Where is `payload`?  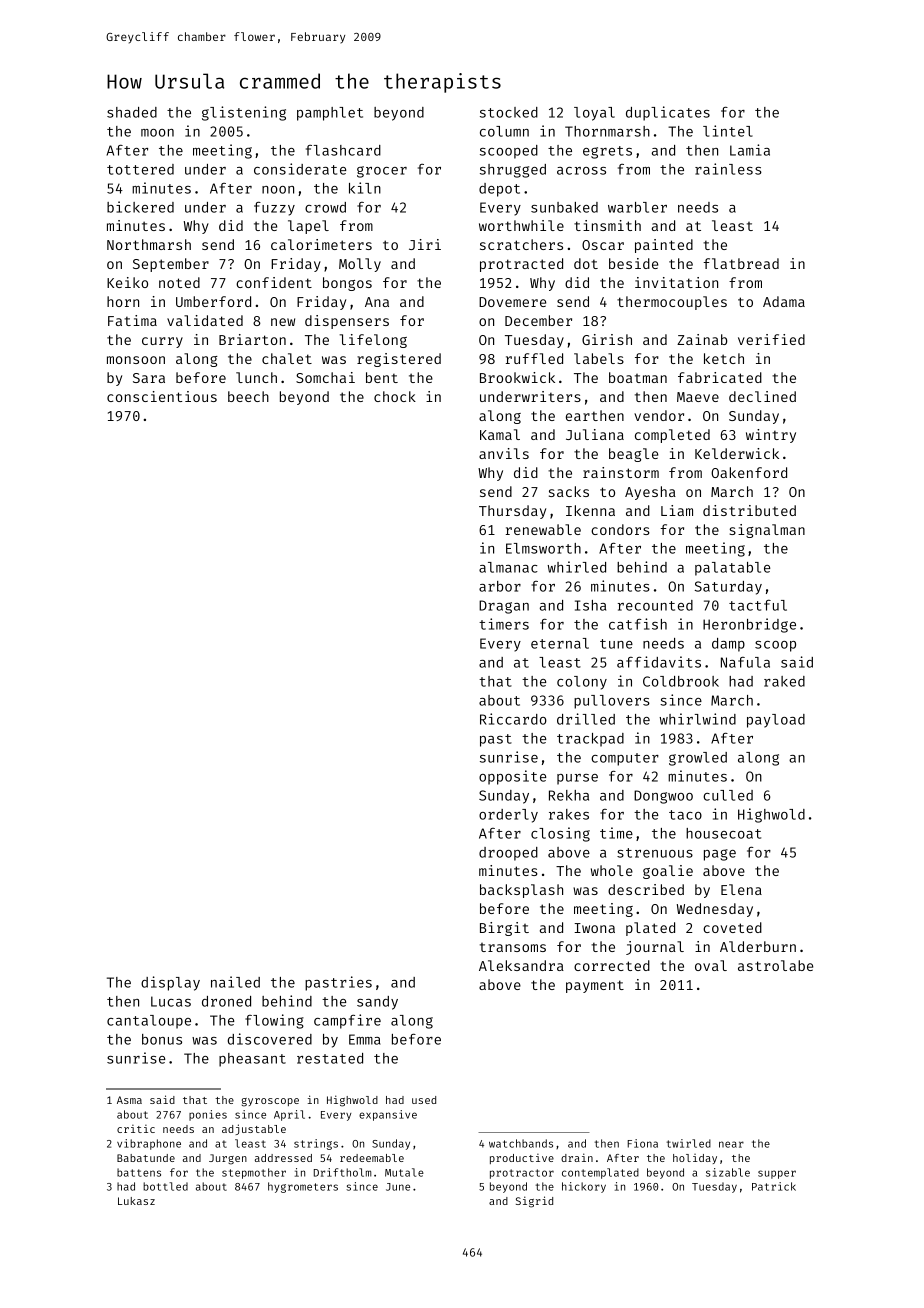 payload is located at coordinates (776, 721).
